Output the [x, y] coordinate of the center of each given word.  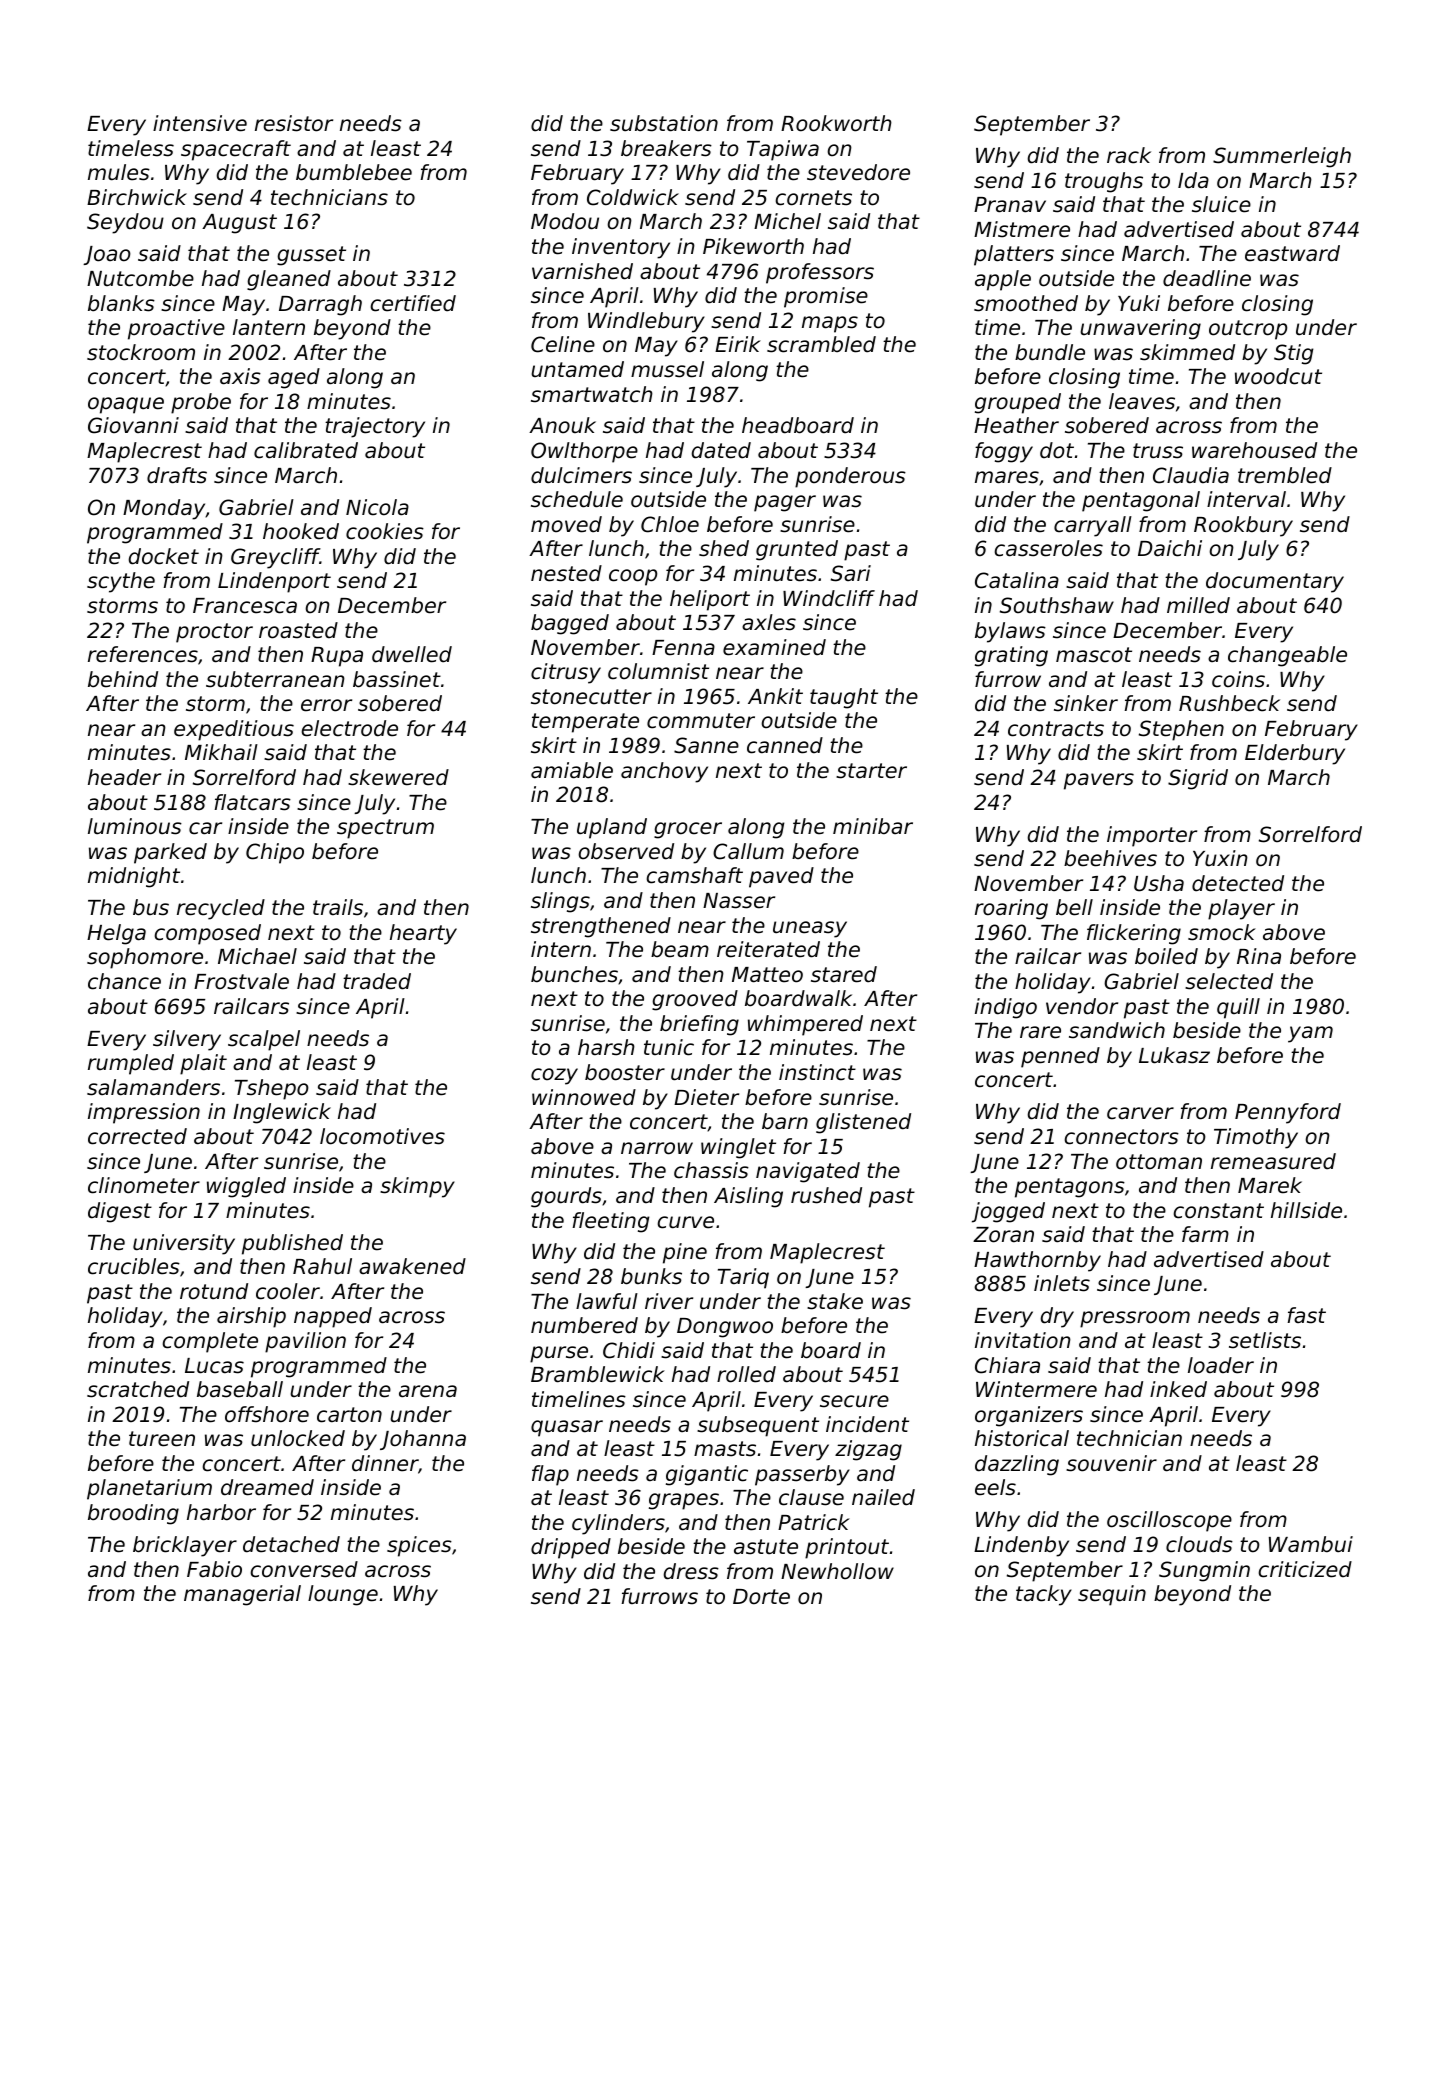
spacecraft [236, 150]
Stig [1293, 354]
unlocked [298, 1438]
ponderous [850, 477]
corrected [137, 1136]
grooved [695, 1000]
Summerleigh [1282, 157]
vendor [1082, 1006]
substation [664, 123]
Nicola [377, 507]
